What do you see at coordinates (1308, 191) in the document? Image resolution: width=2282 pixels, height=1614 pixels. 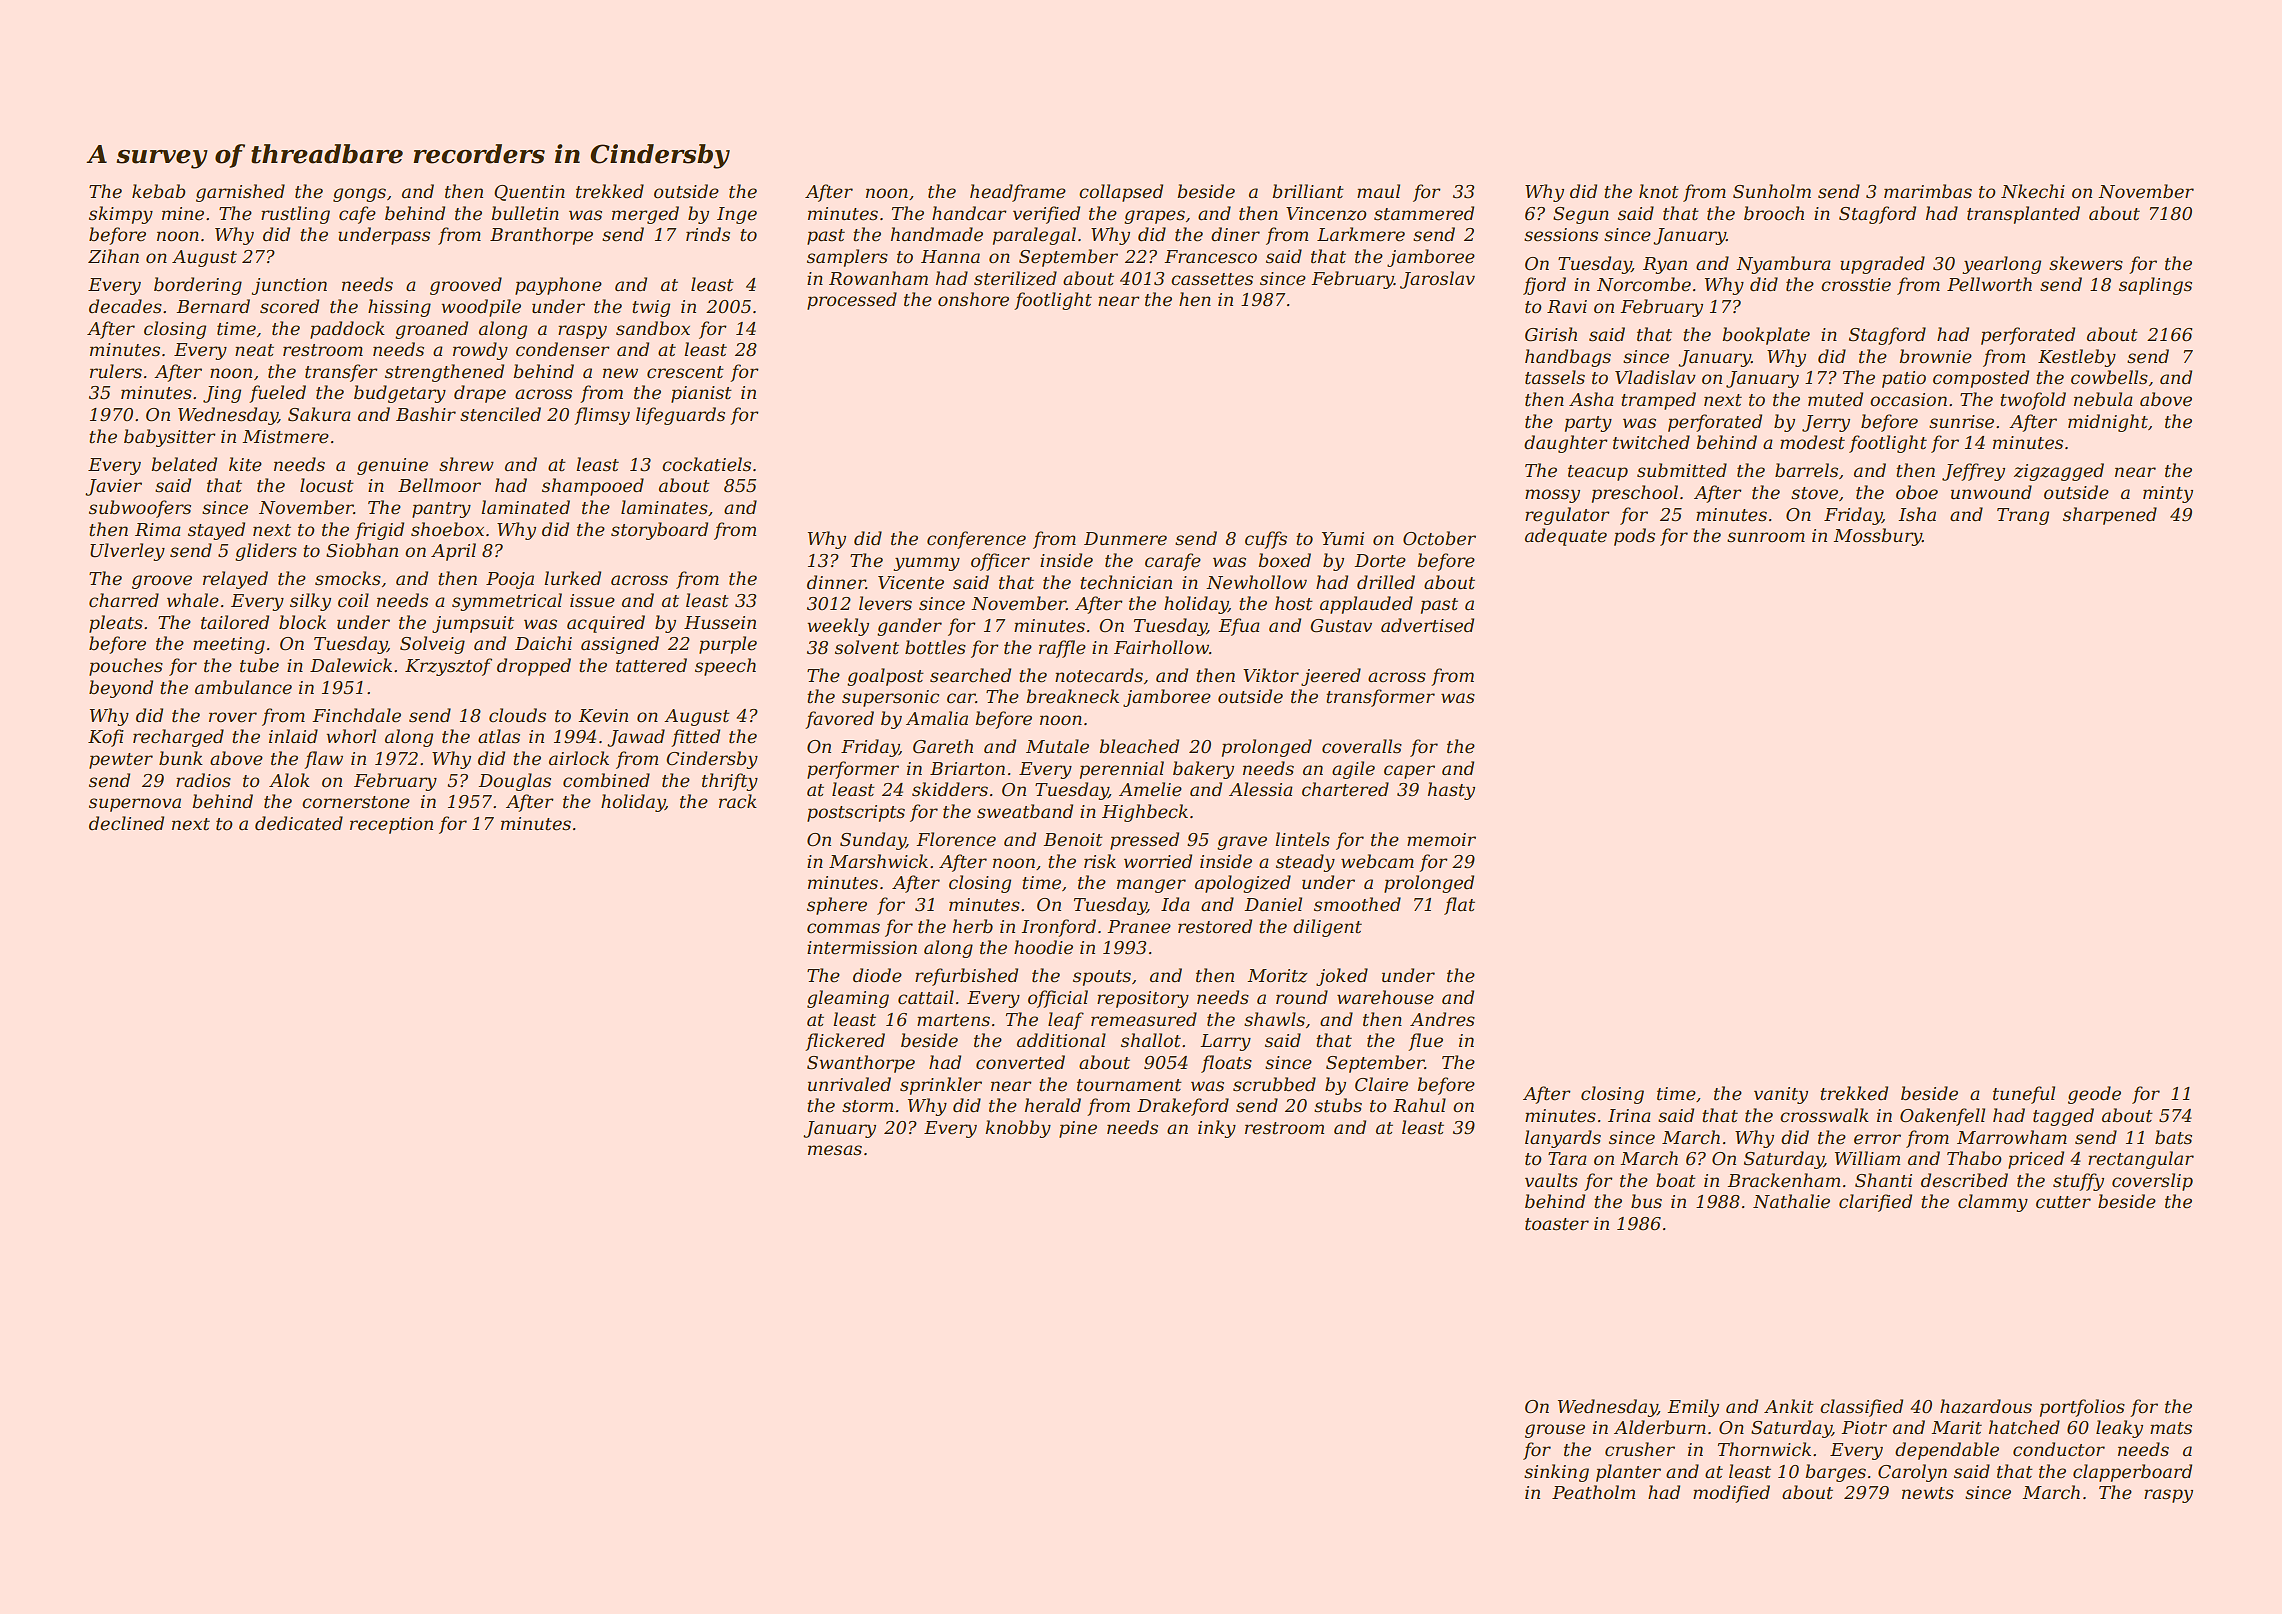 I see `brilliant` at bounding box center [1308, 191].
